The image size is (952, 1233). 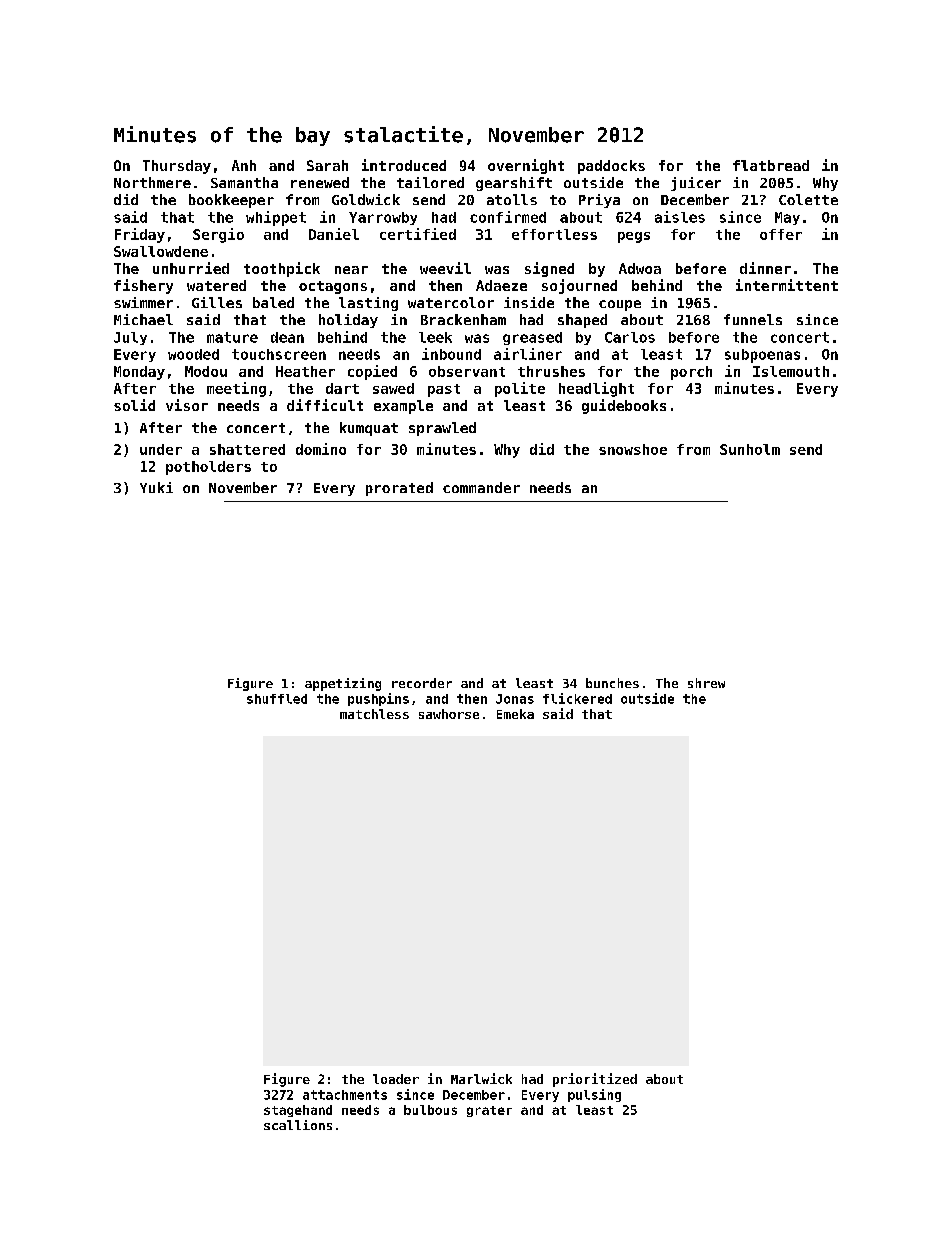 I want to click on Emeka, so click(x=515, y=714).
